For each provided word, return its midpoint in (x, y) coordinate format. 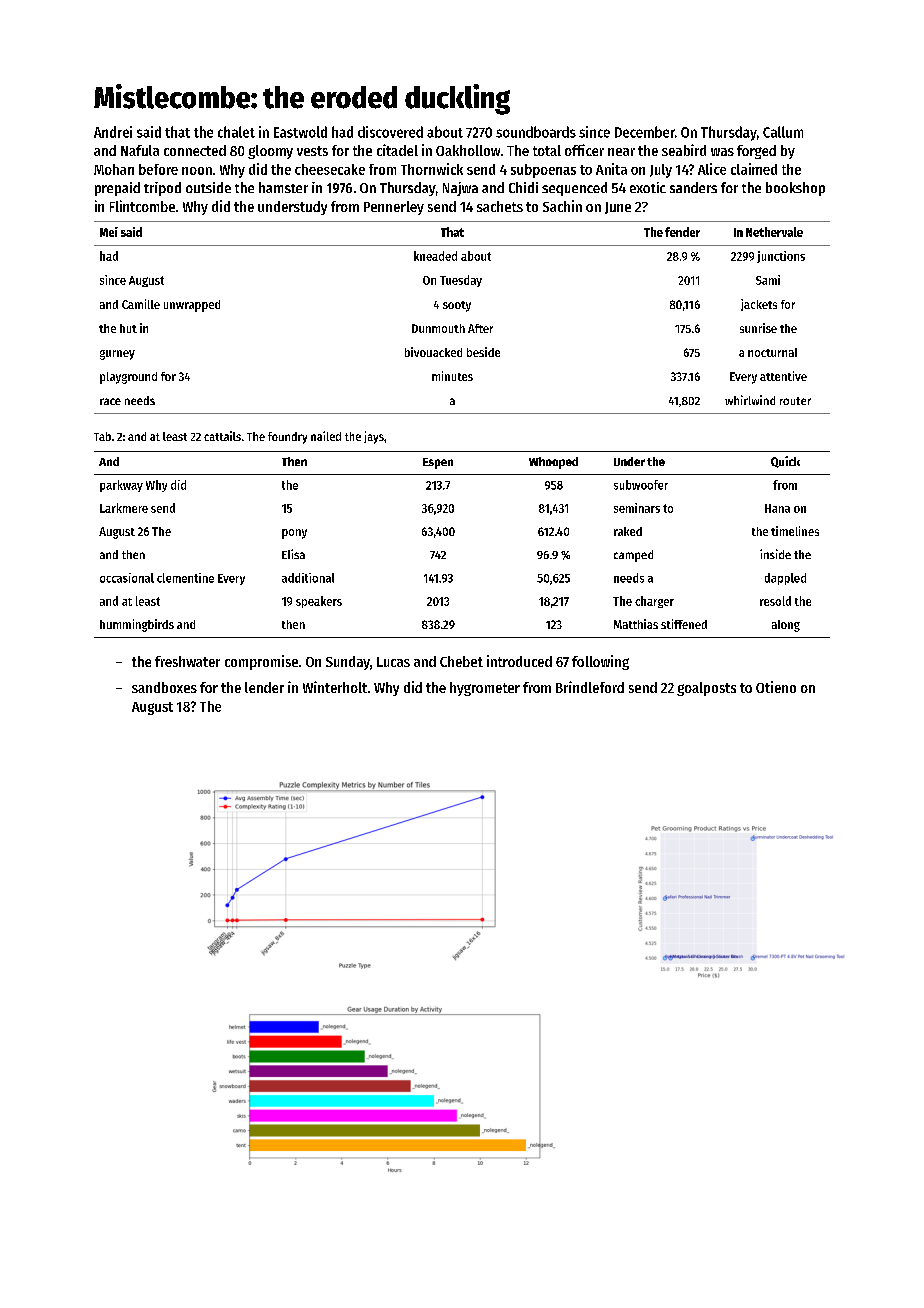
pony (294, 534)
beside (483, 352)
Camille (141, 304)
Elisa (293, 554)
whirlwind (750, 400)
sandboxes (164, 687)
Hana (777, 508)
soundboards (536, 132)
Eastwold (300, 132)
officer (584, 150)
